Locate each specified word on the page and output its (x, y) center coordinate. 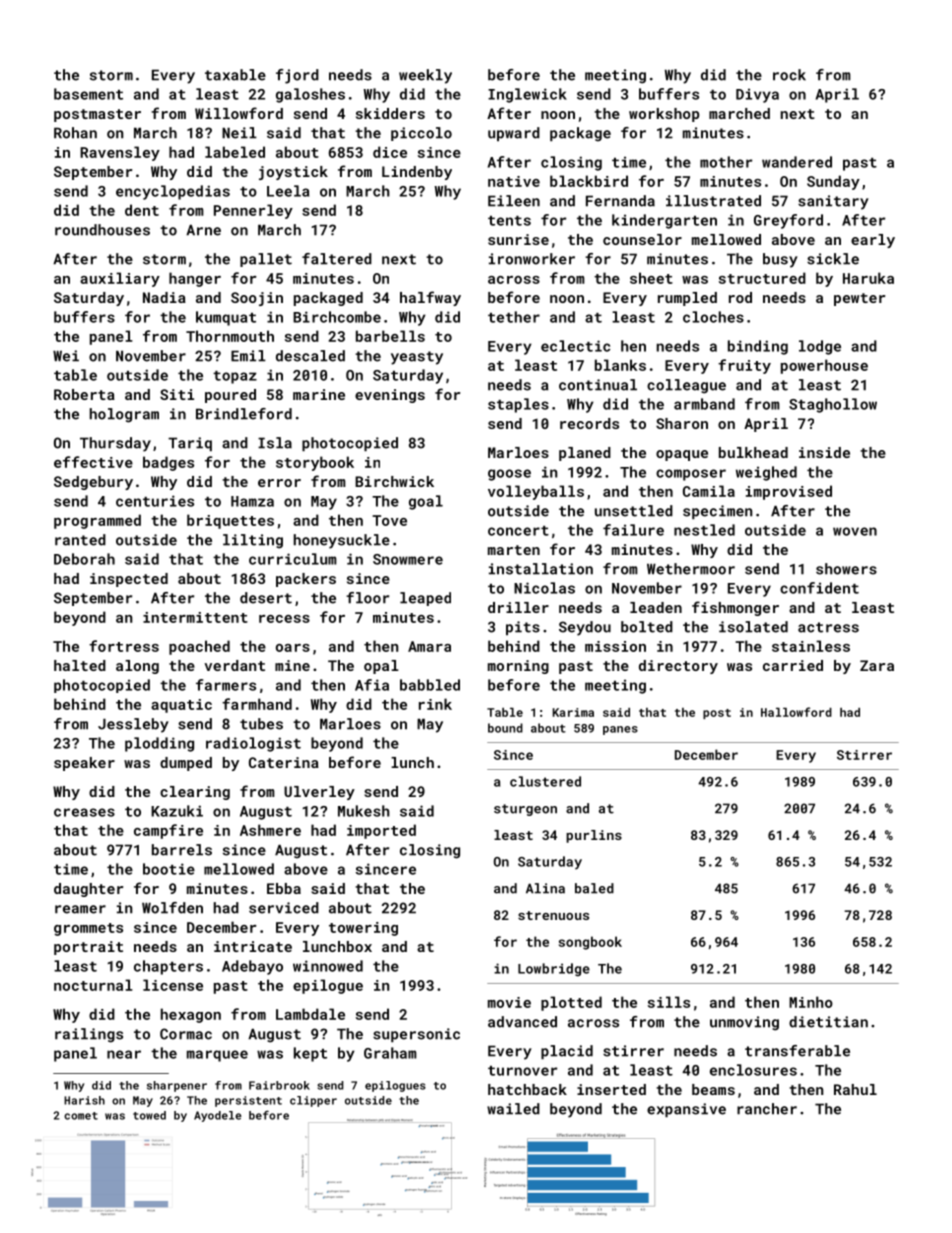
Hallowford (796, 712)
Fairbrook (279, 1085)
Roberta (84, 394)
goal (426, 502)
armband (704, 404)
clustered (545, 781)
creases (84, 812)
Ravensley (120, 153)
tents (509, 221)
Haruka (868, 278)
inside (824, 452)
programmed (97, 521)
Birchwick (394, 481)
